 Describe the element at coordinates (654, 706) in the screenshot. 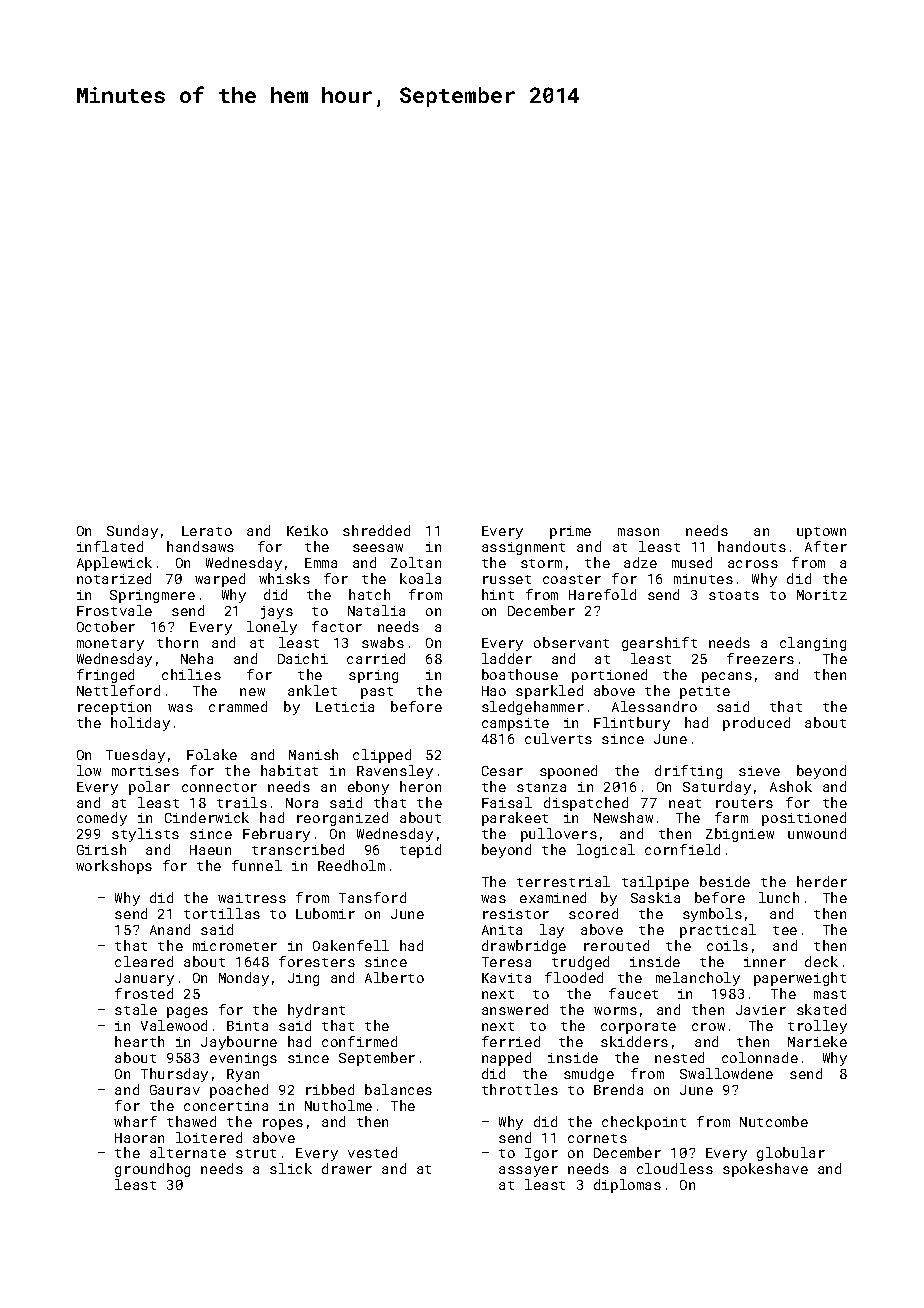

I see `Alessandro` at that location.
